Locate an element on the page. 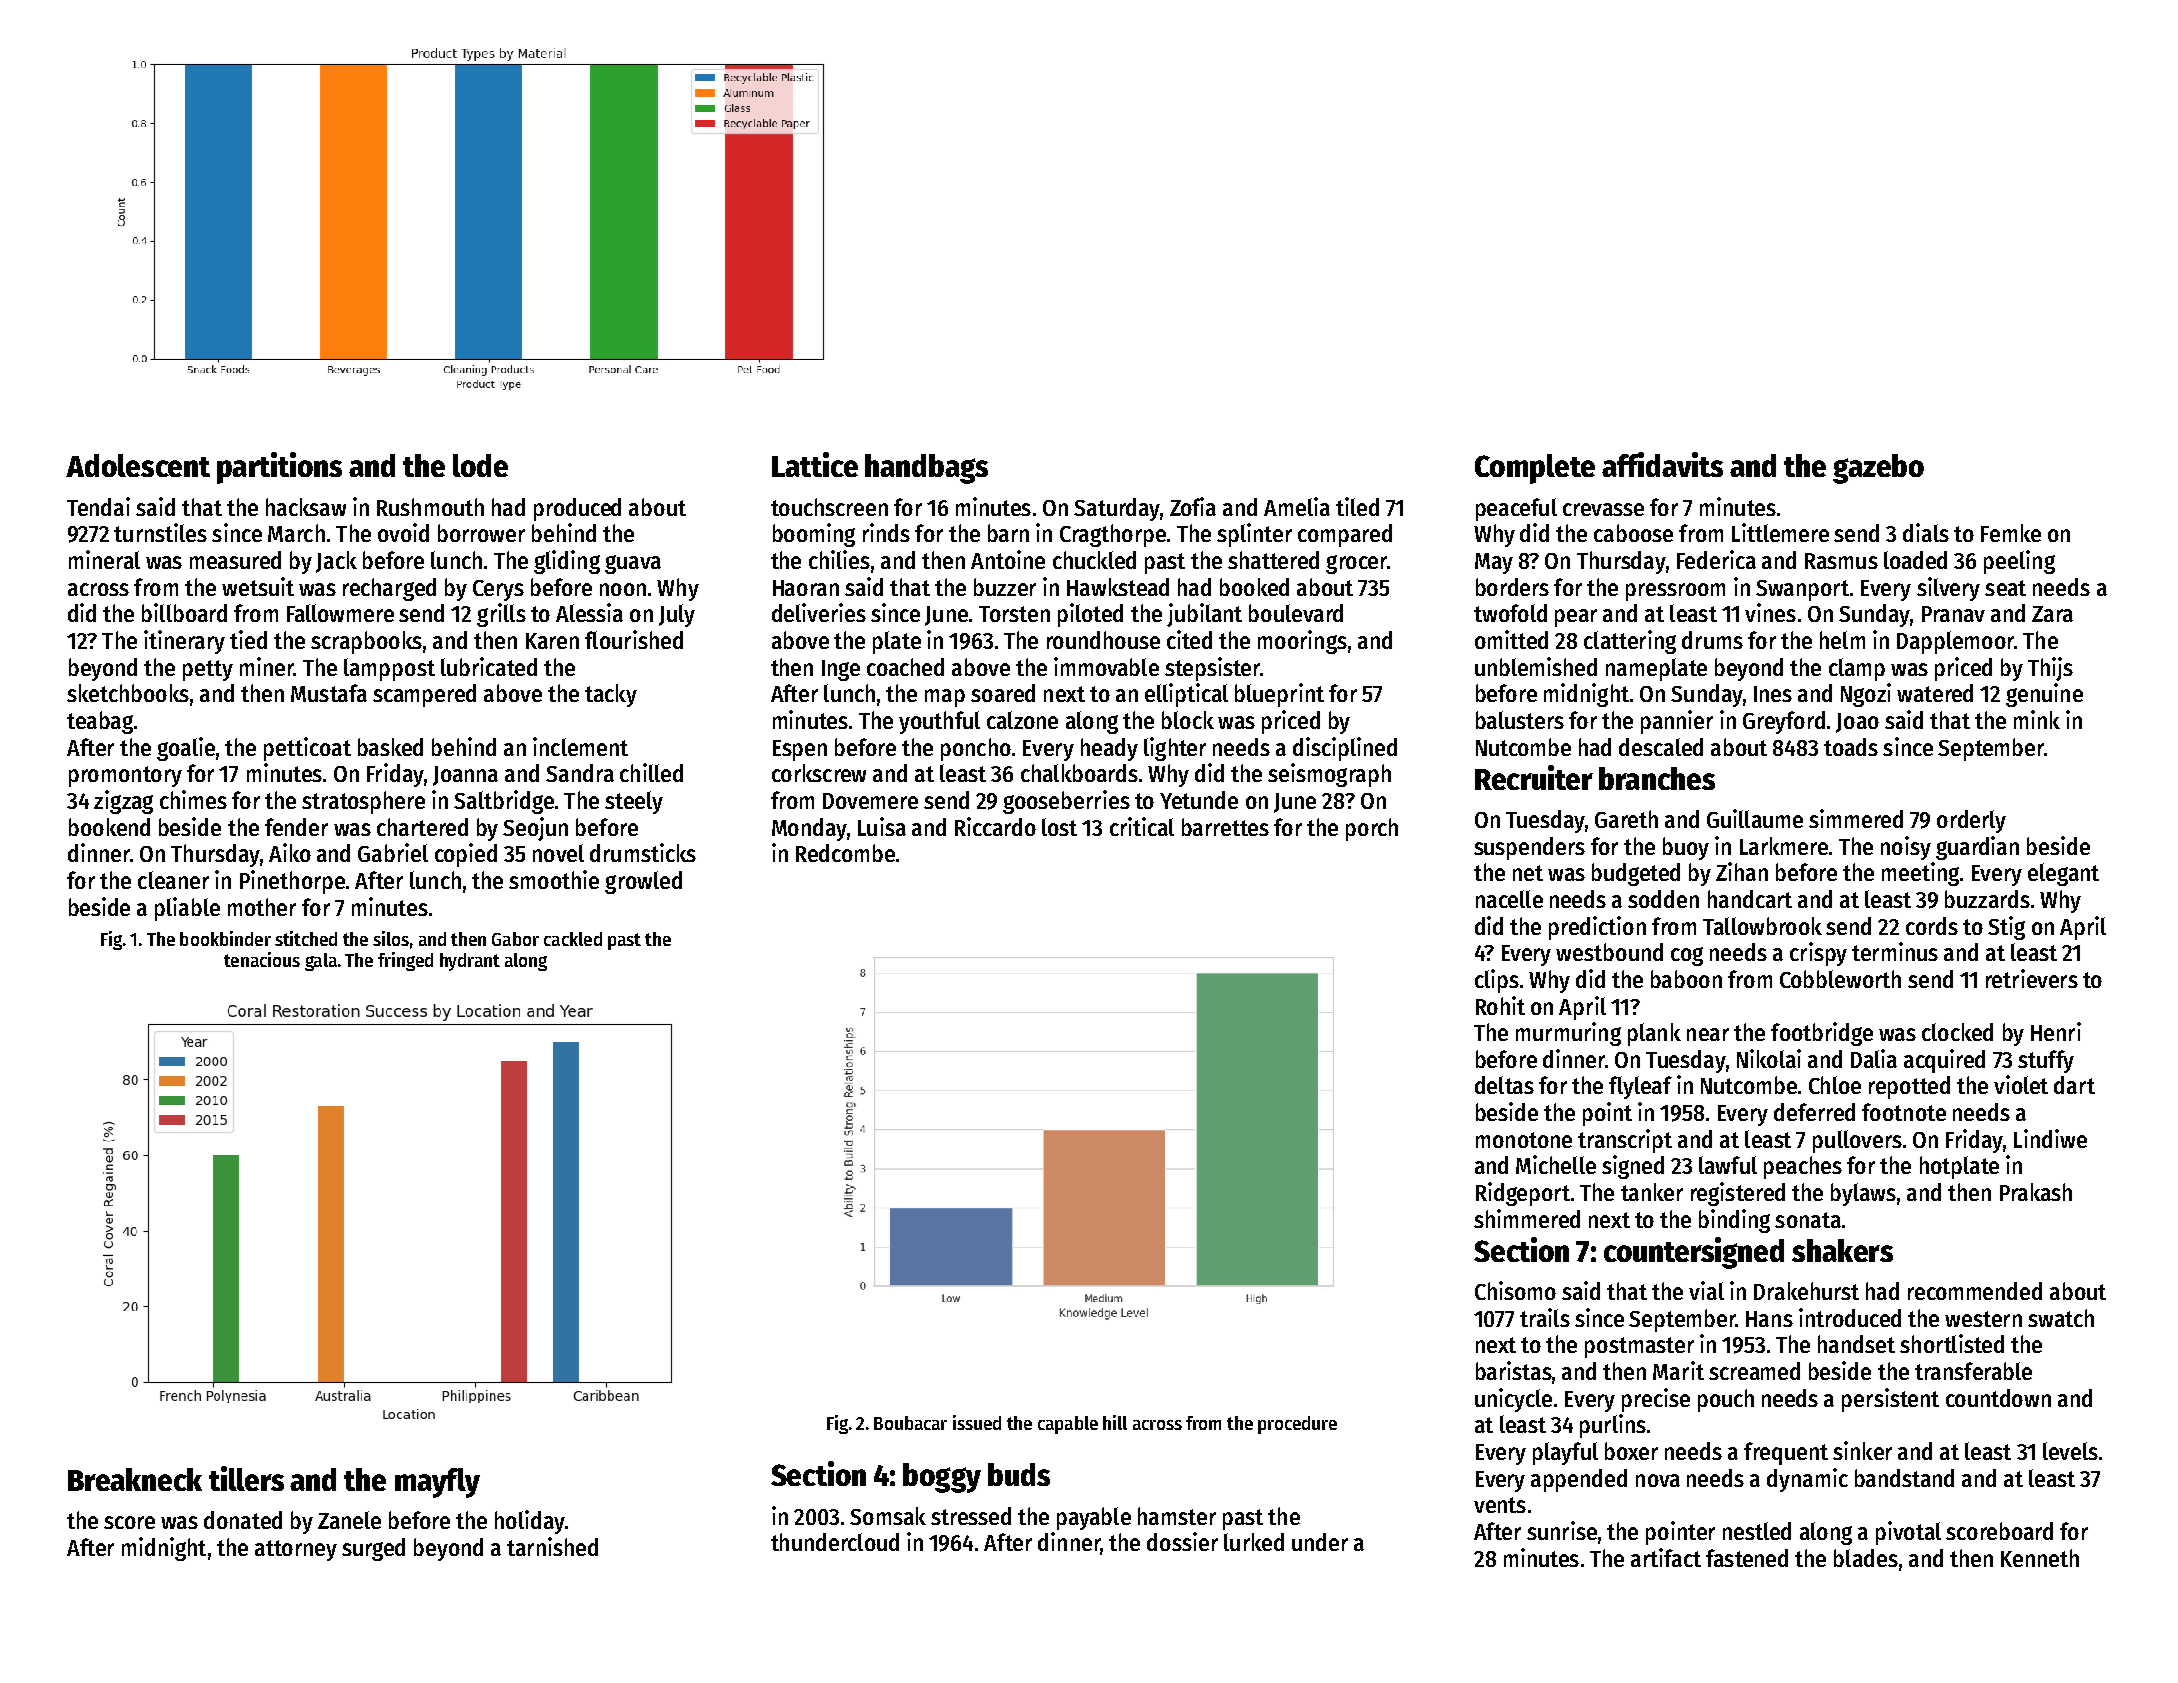 The height and width of the page is (1683, 2178). Redcombe is located at coordinates (845, 853).
